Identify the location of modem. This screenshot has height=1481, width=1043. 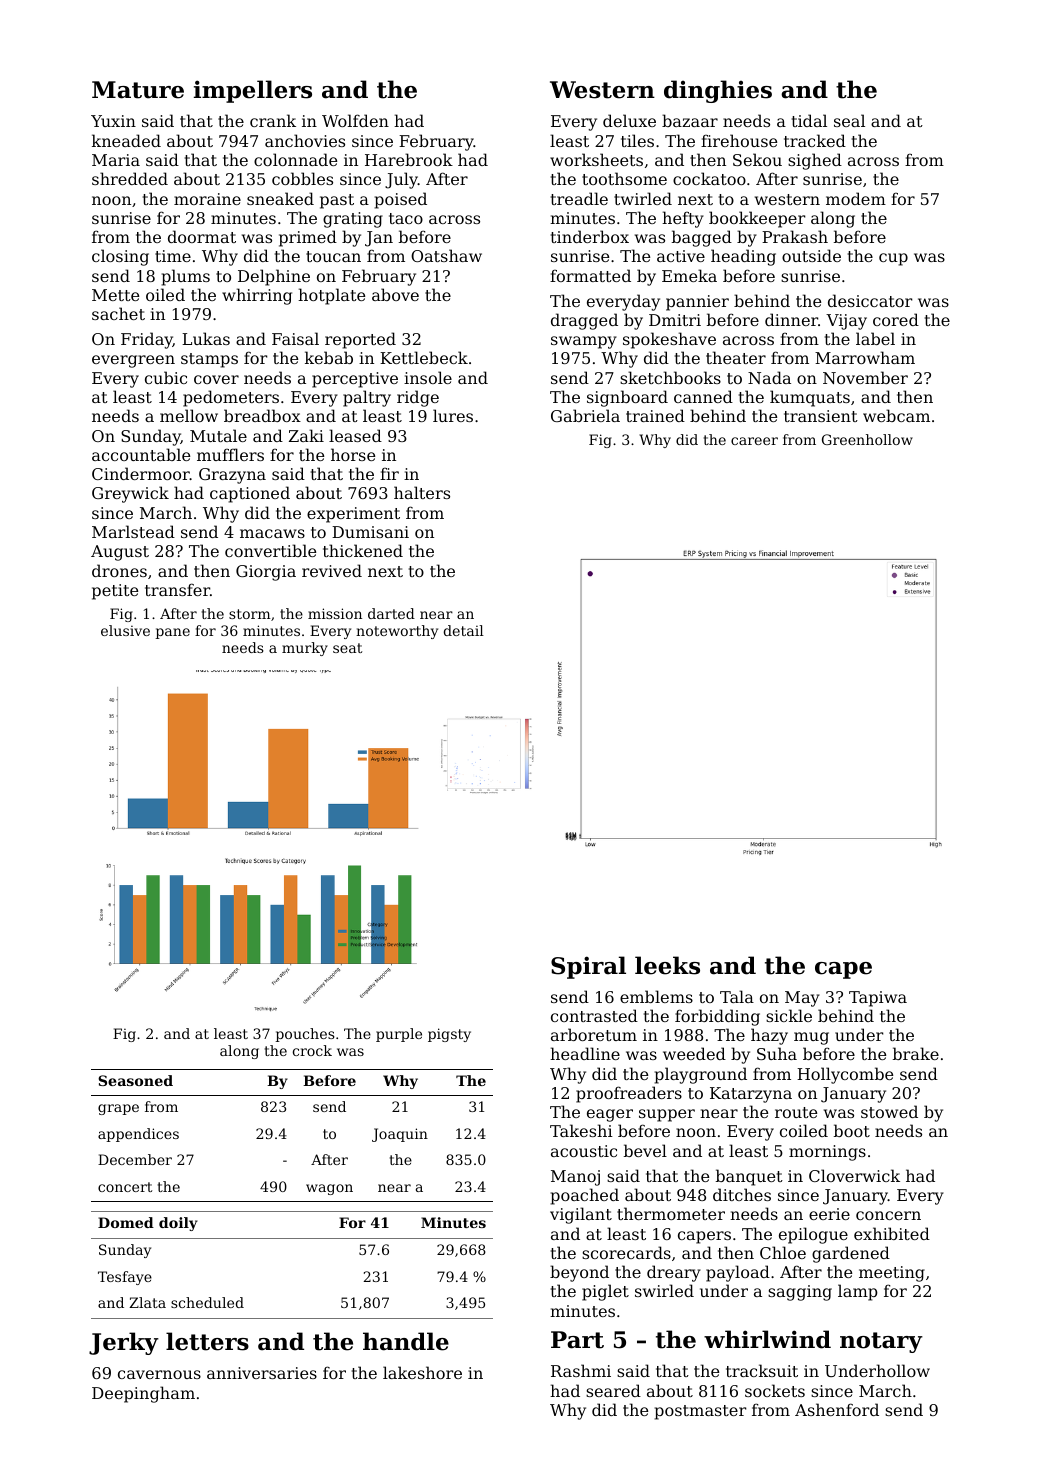
(856, 198).
